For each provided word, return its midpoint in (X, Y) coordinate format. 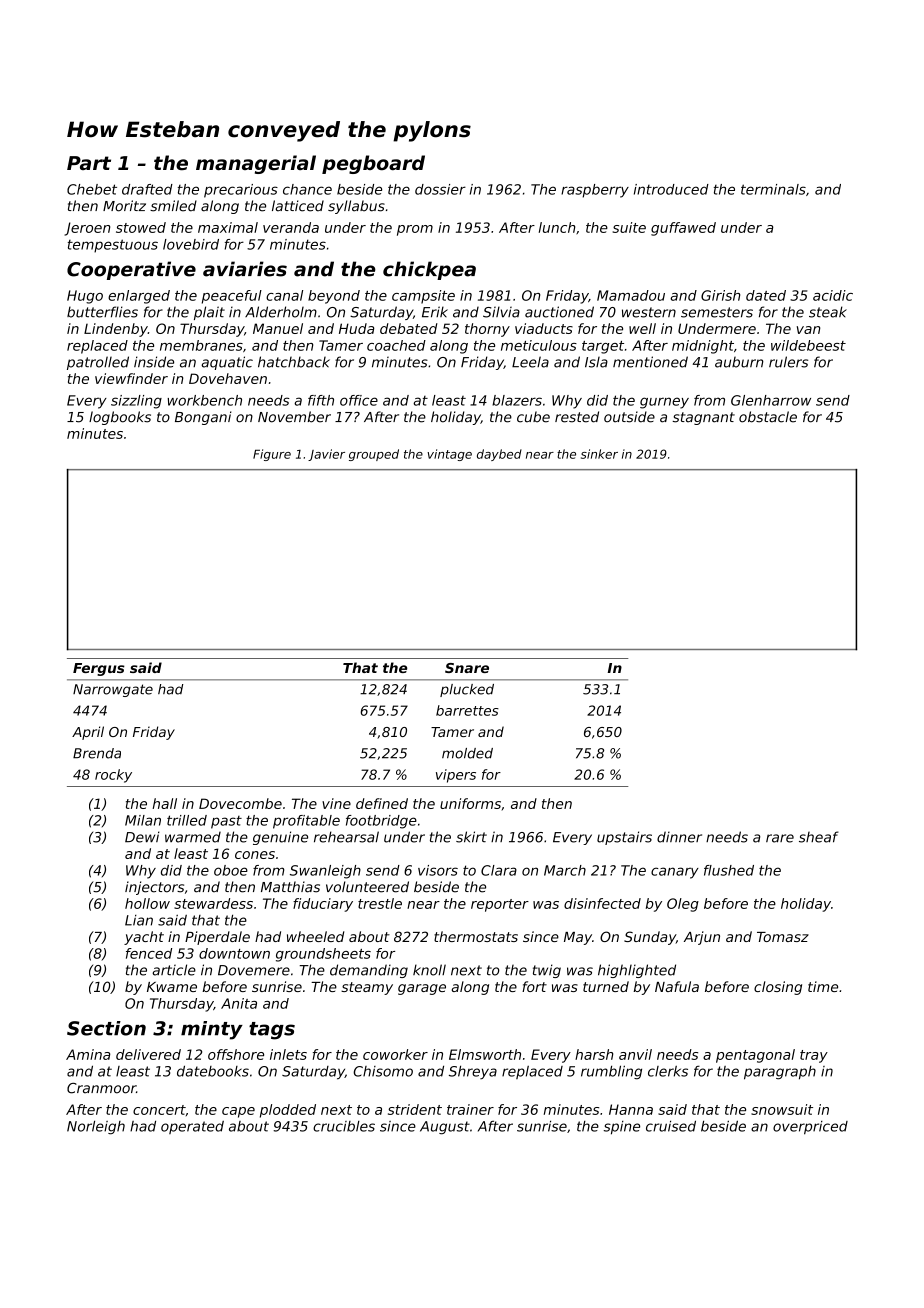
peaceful (232, 297)
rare (780, 838)
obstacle (768, 417)
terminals (773, 189)
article (174, 970)
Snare (467, 668)
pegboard (373, 164)
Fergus (99, 669)
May (578, 938)
